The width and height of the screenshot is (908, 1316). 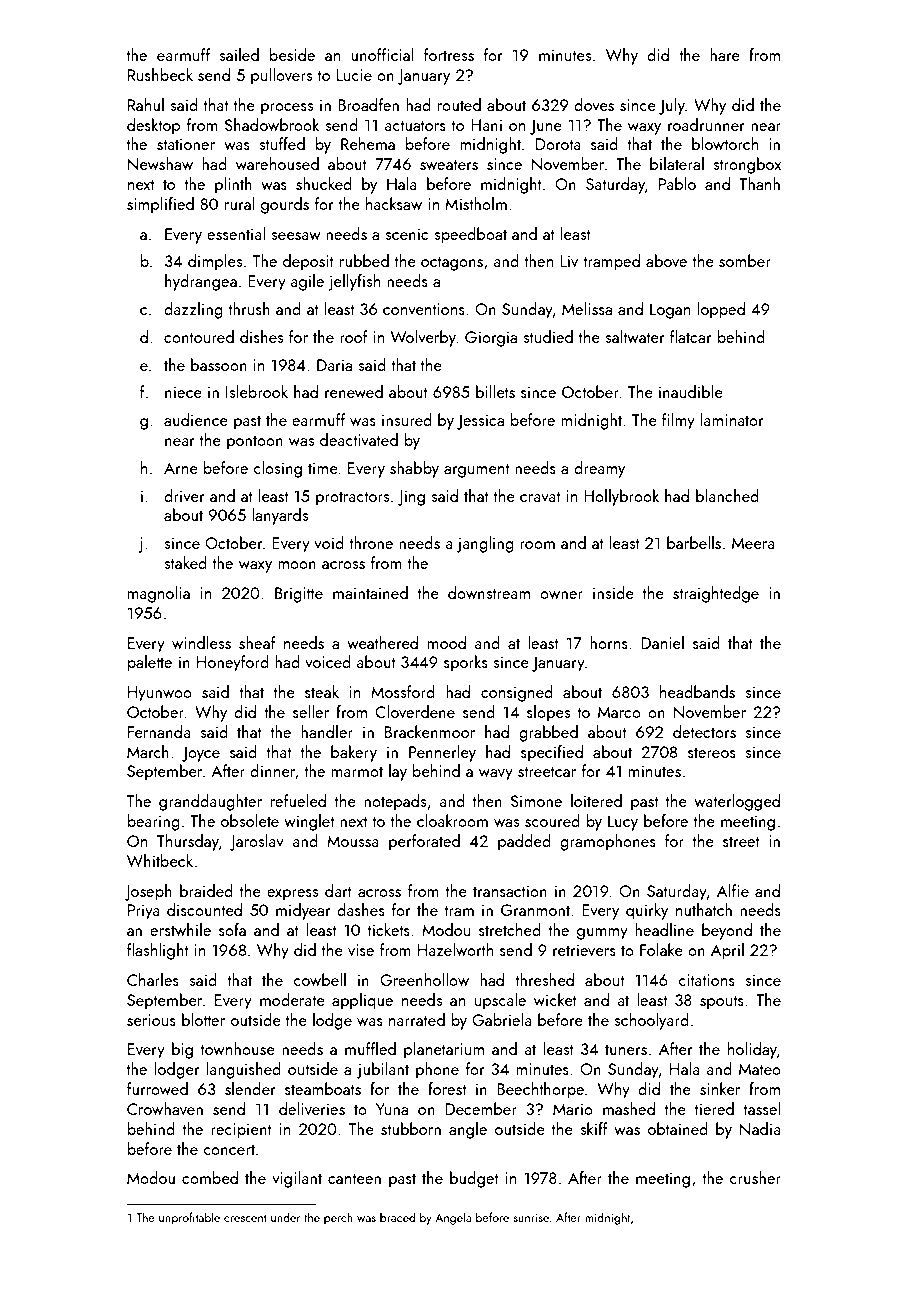 What do you see at coordinates (411, 1128) in the screenshot?
I see `stubborn` at bounding box center [411, 1128].
